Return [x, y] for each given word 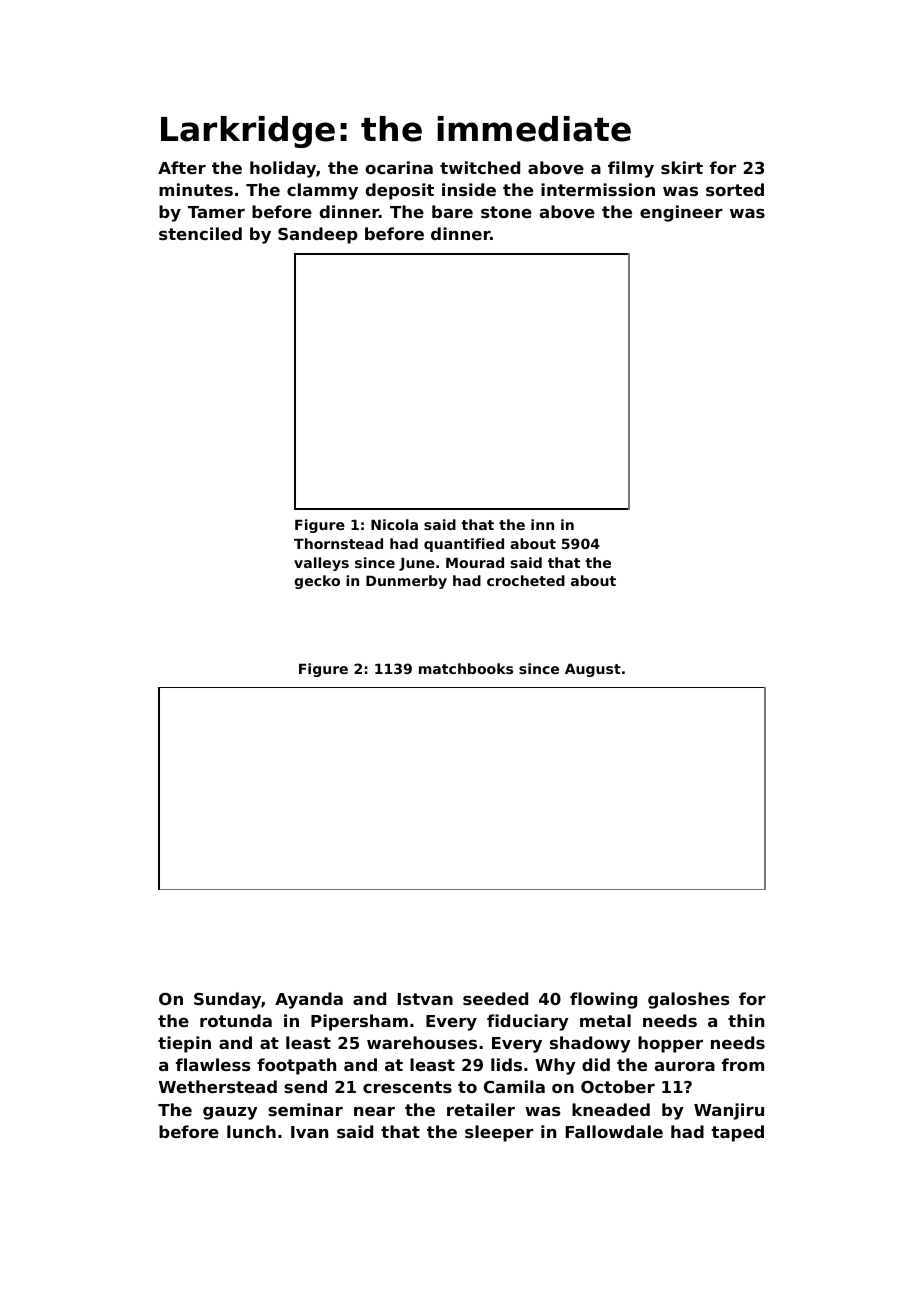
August [593, 670]
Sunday [227, 1000]
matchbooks [466, 668]
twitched [480, 167]
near [374, 1111]
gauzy [230, 1113]
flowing [603, 1000]
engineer [681, 213]
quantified [464, 545]
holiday [283, 169]
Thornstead [338, 543]
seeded [495, 998]
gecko [317, 582]
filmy [631, 169]
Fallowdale [614, 1131]
